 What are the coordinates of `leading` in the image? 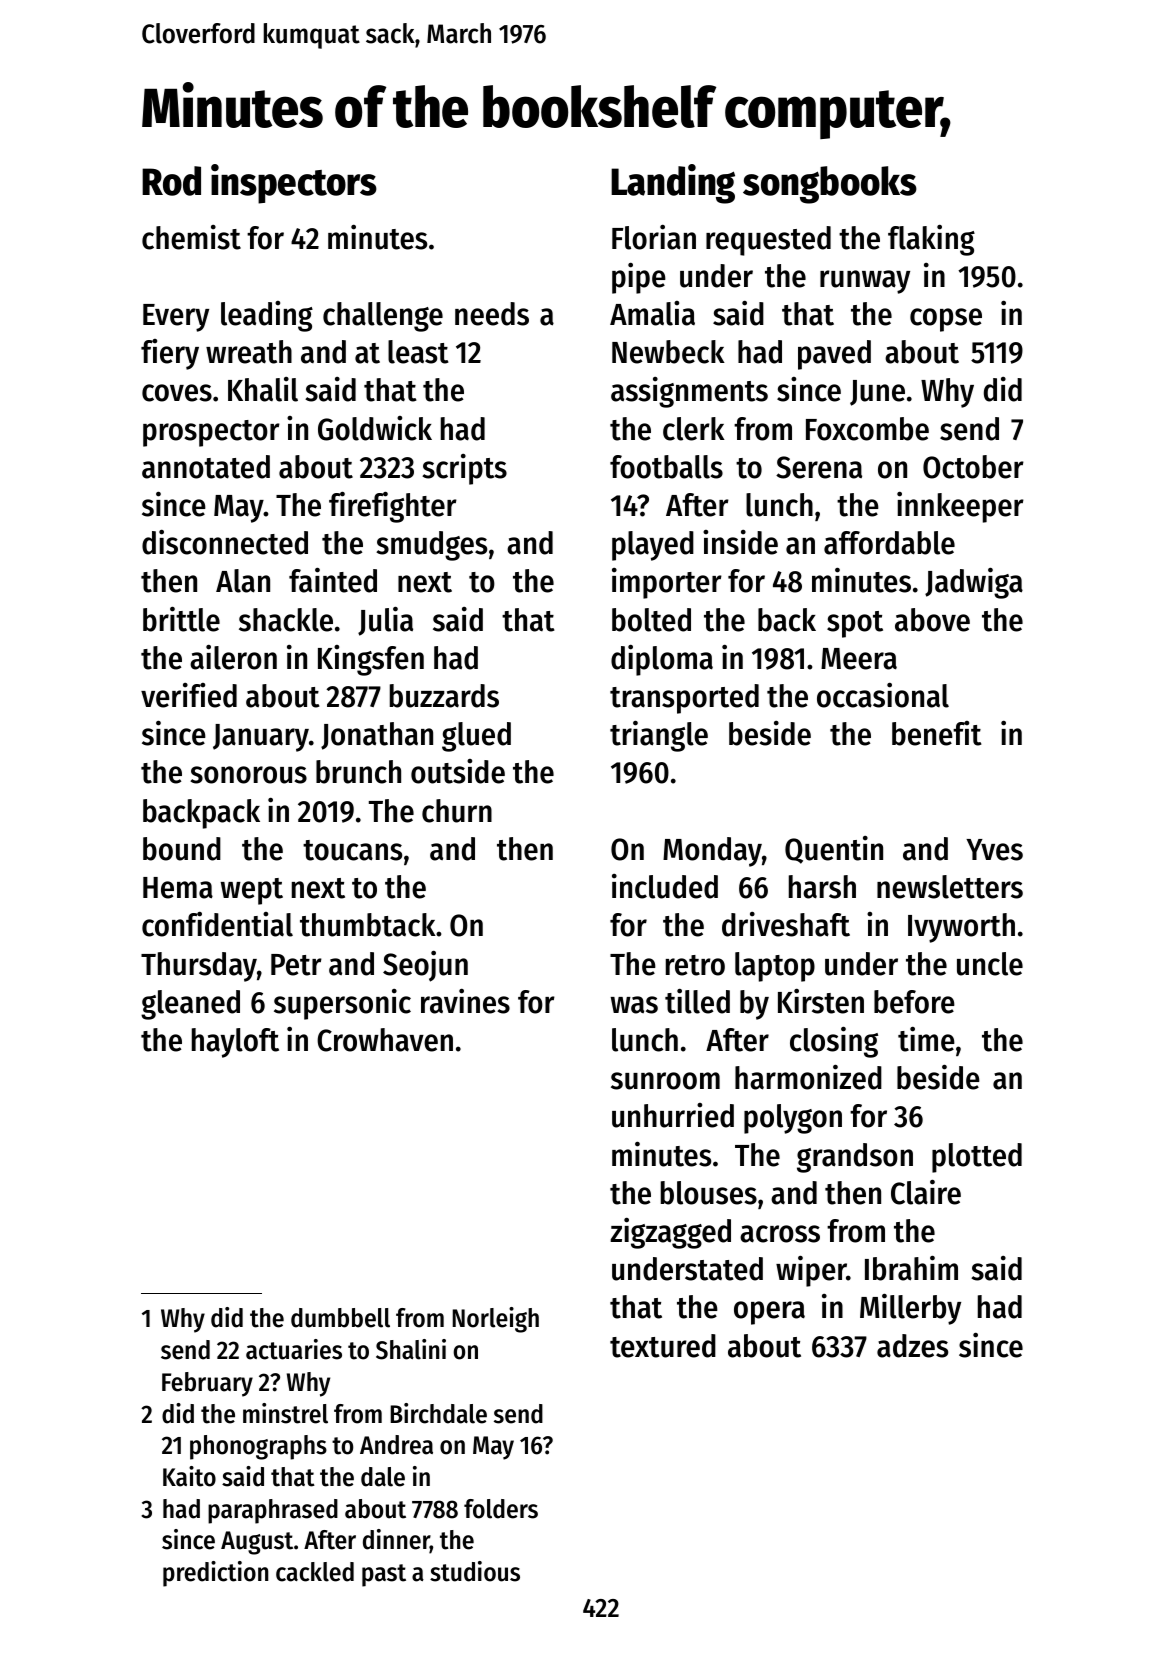 It's located at (267, 316).
